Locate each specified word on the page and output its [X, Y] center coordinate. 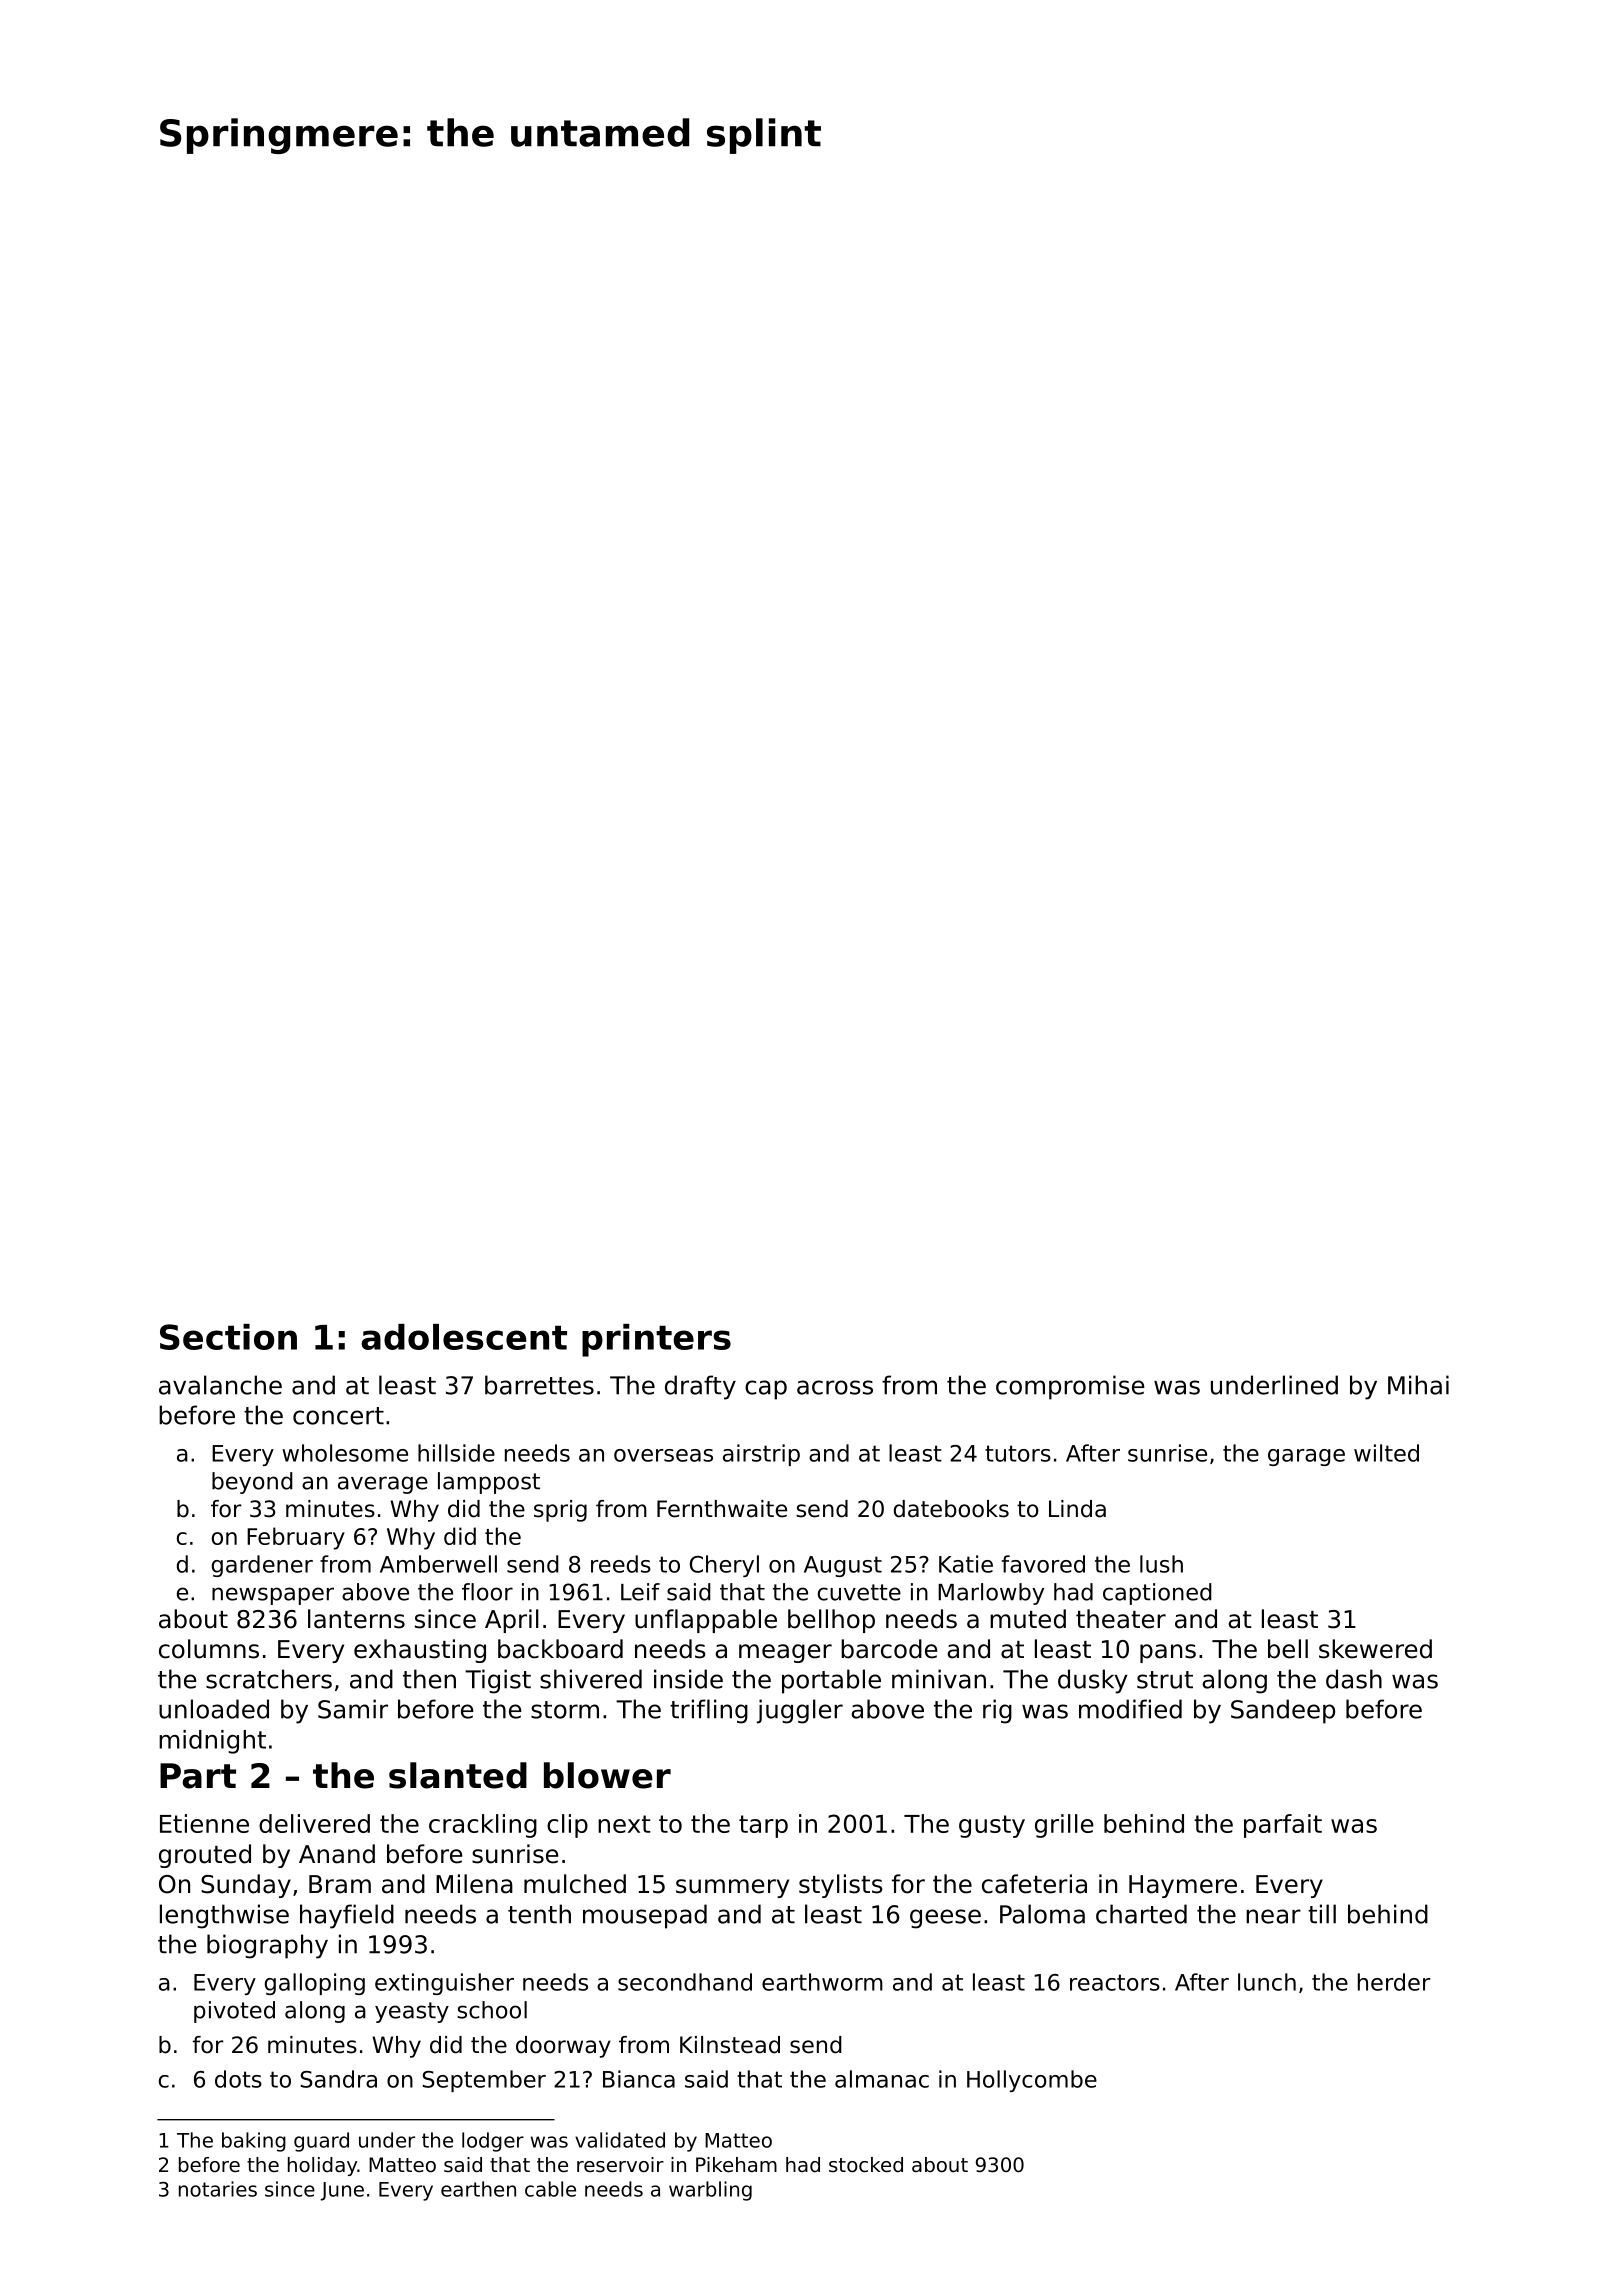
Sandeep [1283, 1711]
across [835, 1387]
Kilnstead [730, 2045]
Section [228, 1337]
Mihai [1418, 1385]
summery [732, 1888]
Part [198, 1776]
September [484, 2081]
